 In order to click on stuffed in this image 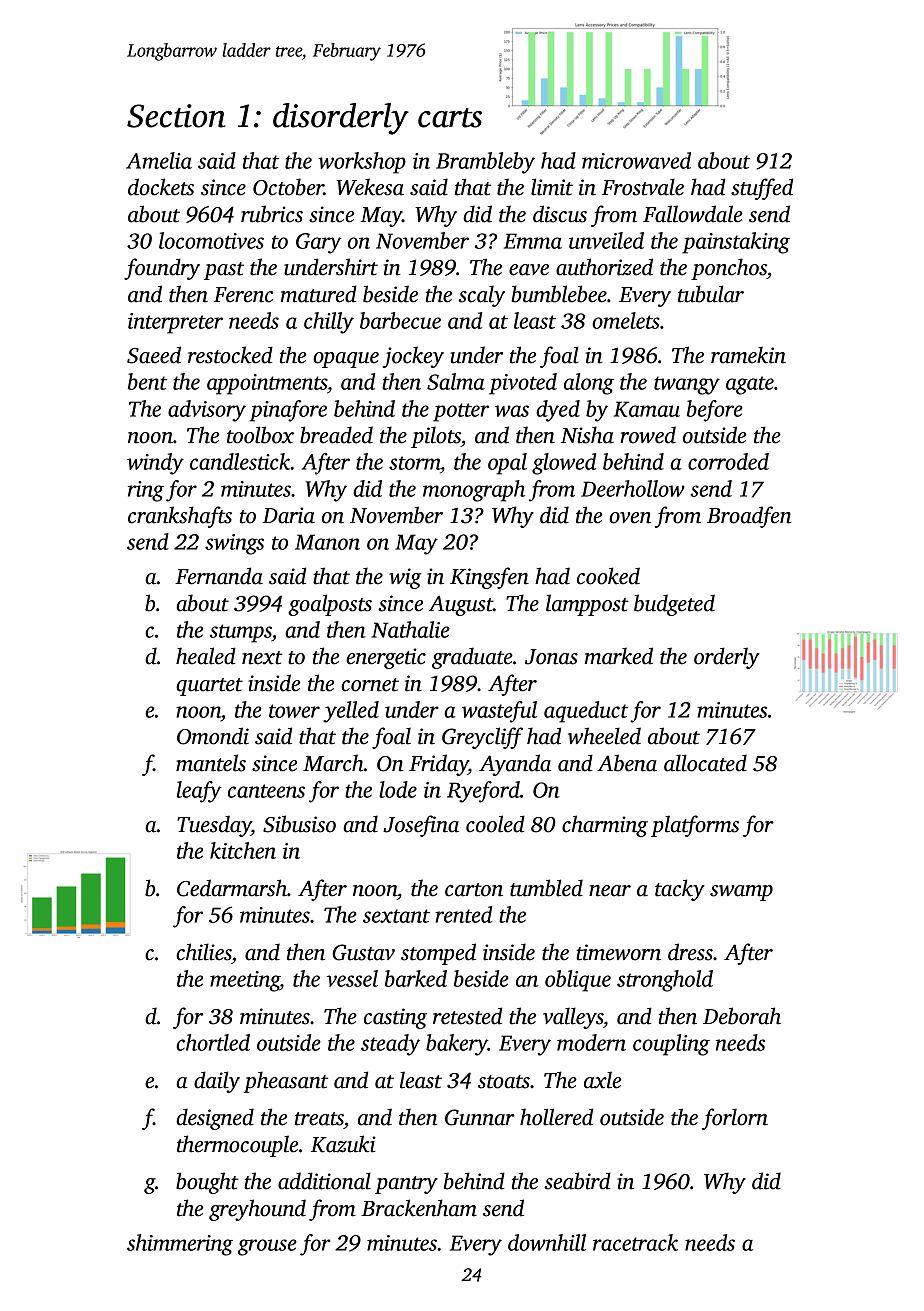, I will do `click(762, 189)`.
